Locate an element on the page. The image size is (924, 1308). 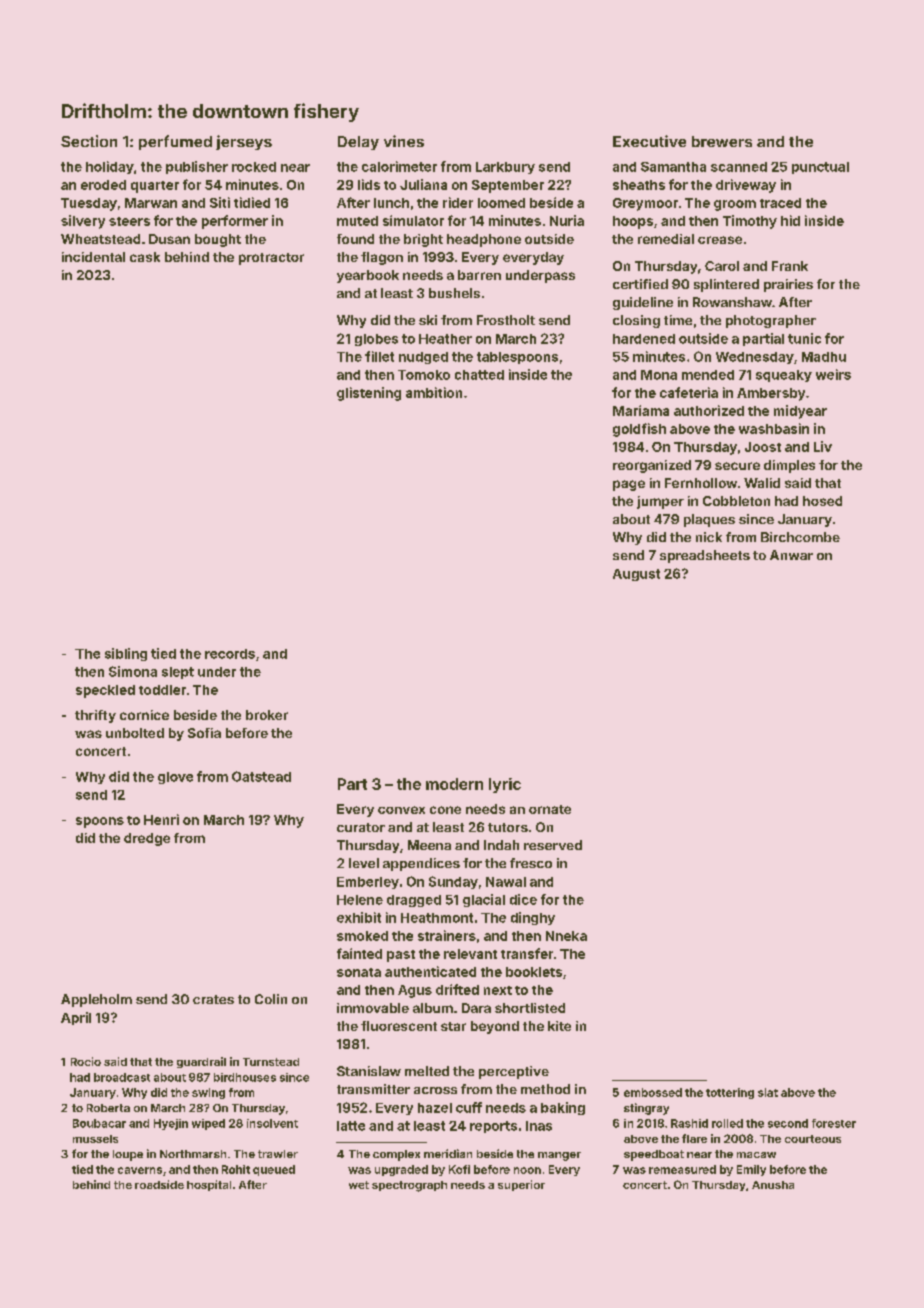
toddler is located at coordinates (162, 690).
